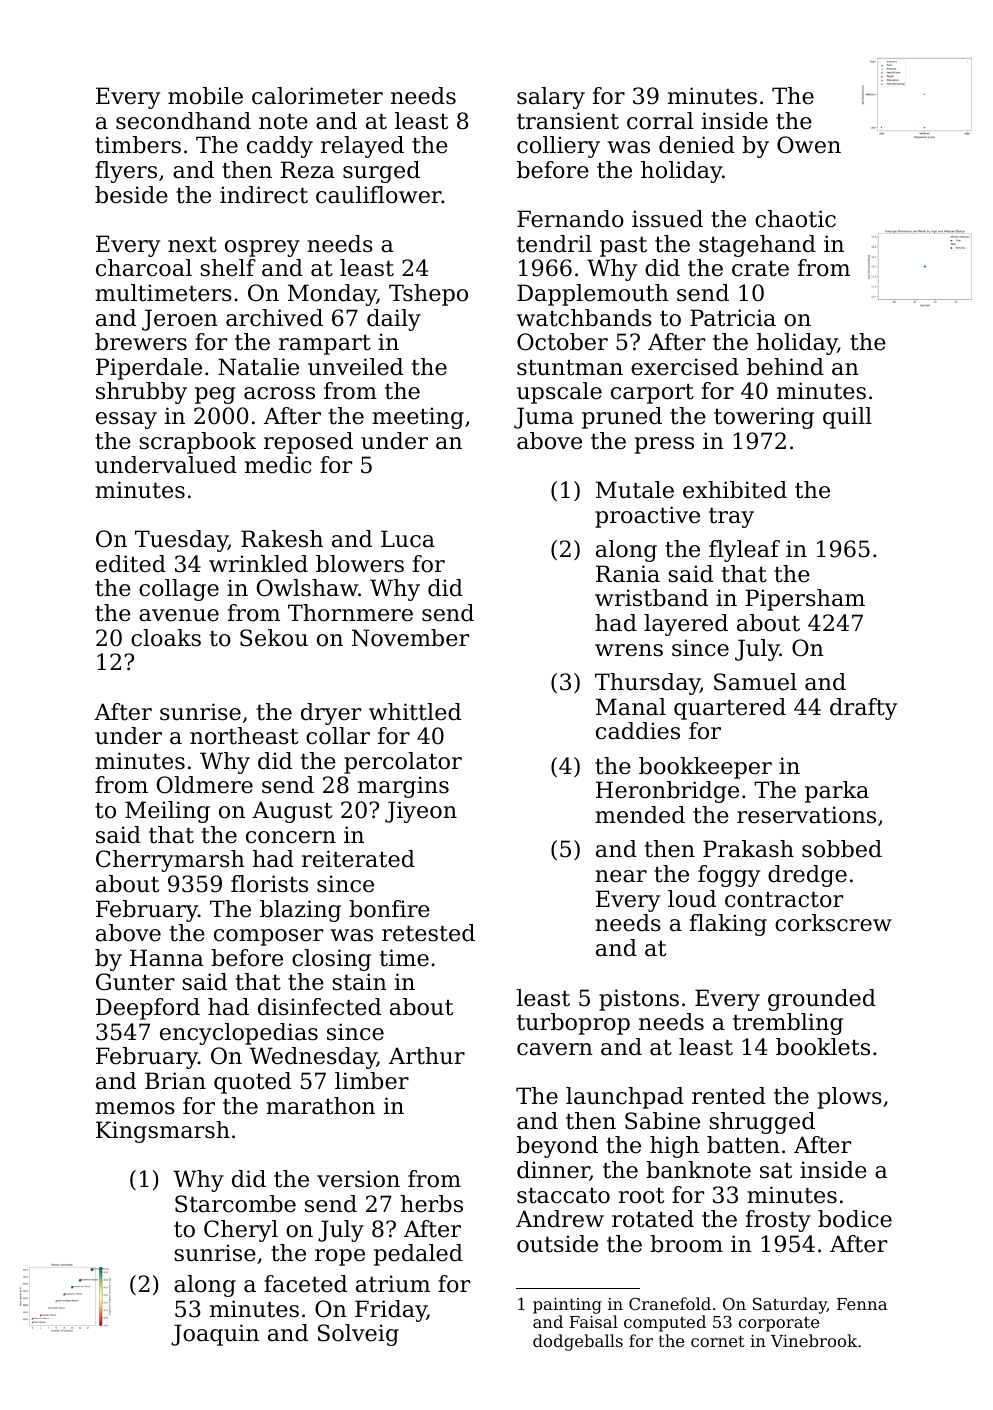 The width and height of the screenshot is (993, 1410). Describe the element at coordinates (319, 1007) in the screenshot. I see `disinfected` at that location.
